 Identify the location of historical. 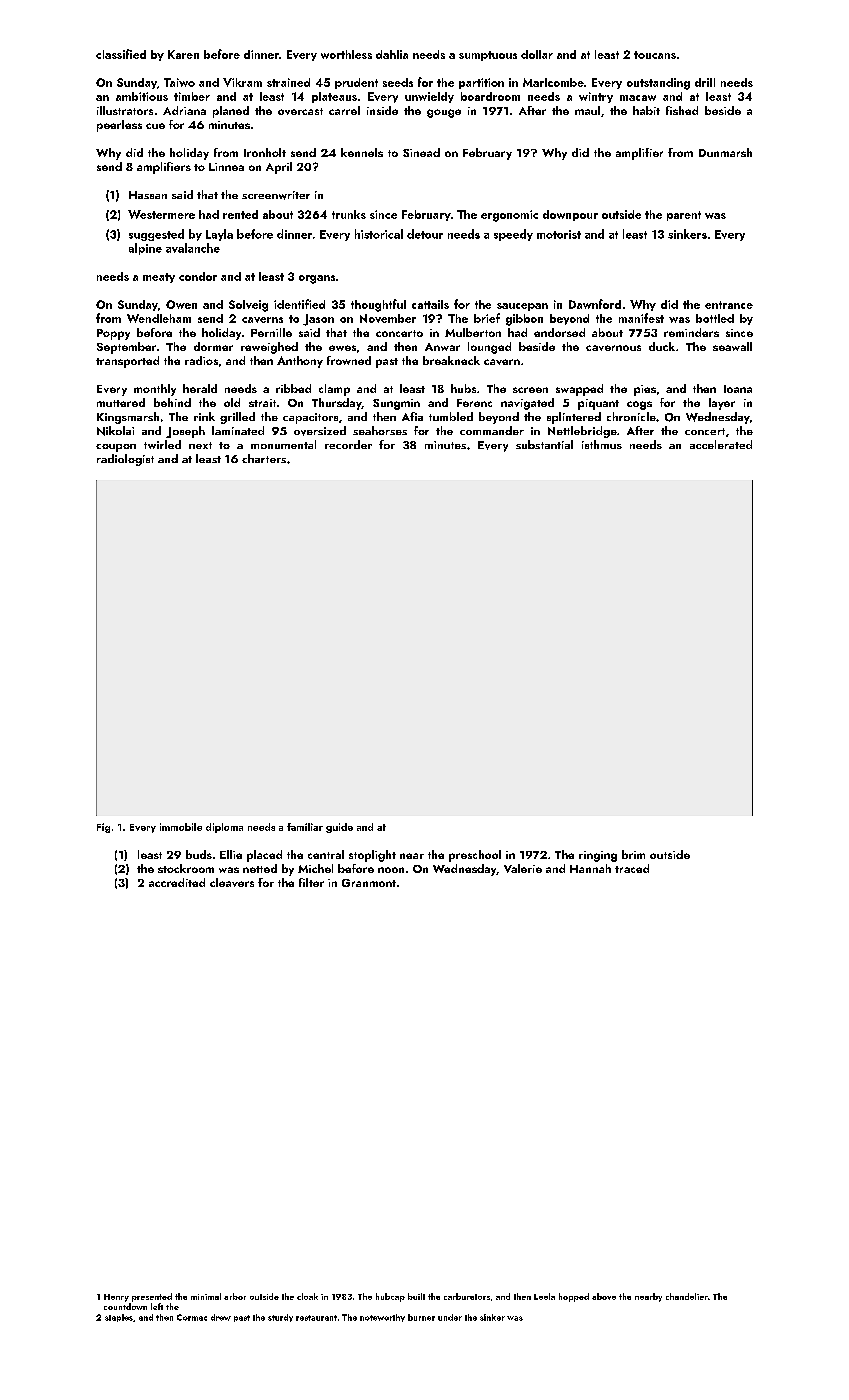
(379, 234).
